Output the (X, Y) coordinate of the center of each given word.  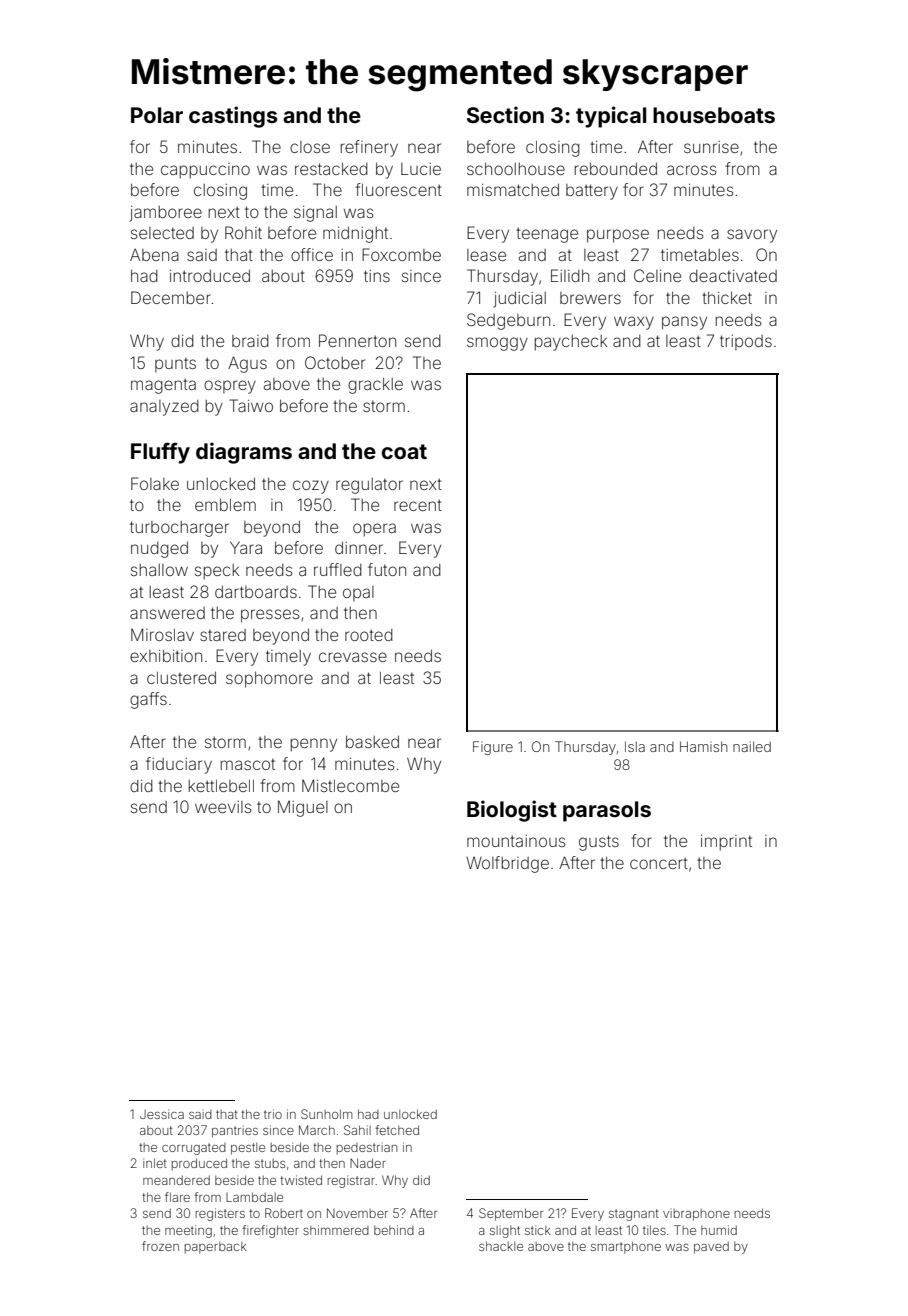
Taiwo (251, 405)
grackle (375, 386)
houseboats (714, 115)
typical (611, 117)
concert (659, 863)
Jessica (162, 1114)
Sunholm (327, 1114)
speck (217, 572)
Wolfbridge (507, 864)
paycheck (571, 343)
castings (233, 117)
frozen (160, 1246)
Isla (635, 746)
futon (387, 569)
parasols (607, 811)
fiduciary (179, 765)
